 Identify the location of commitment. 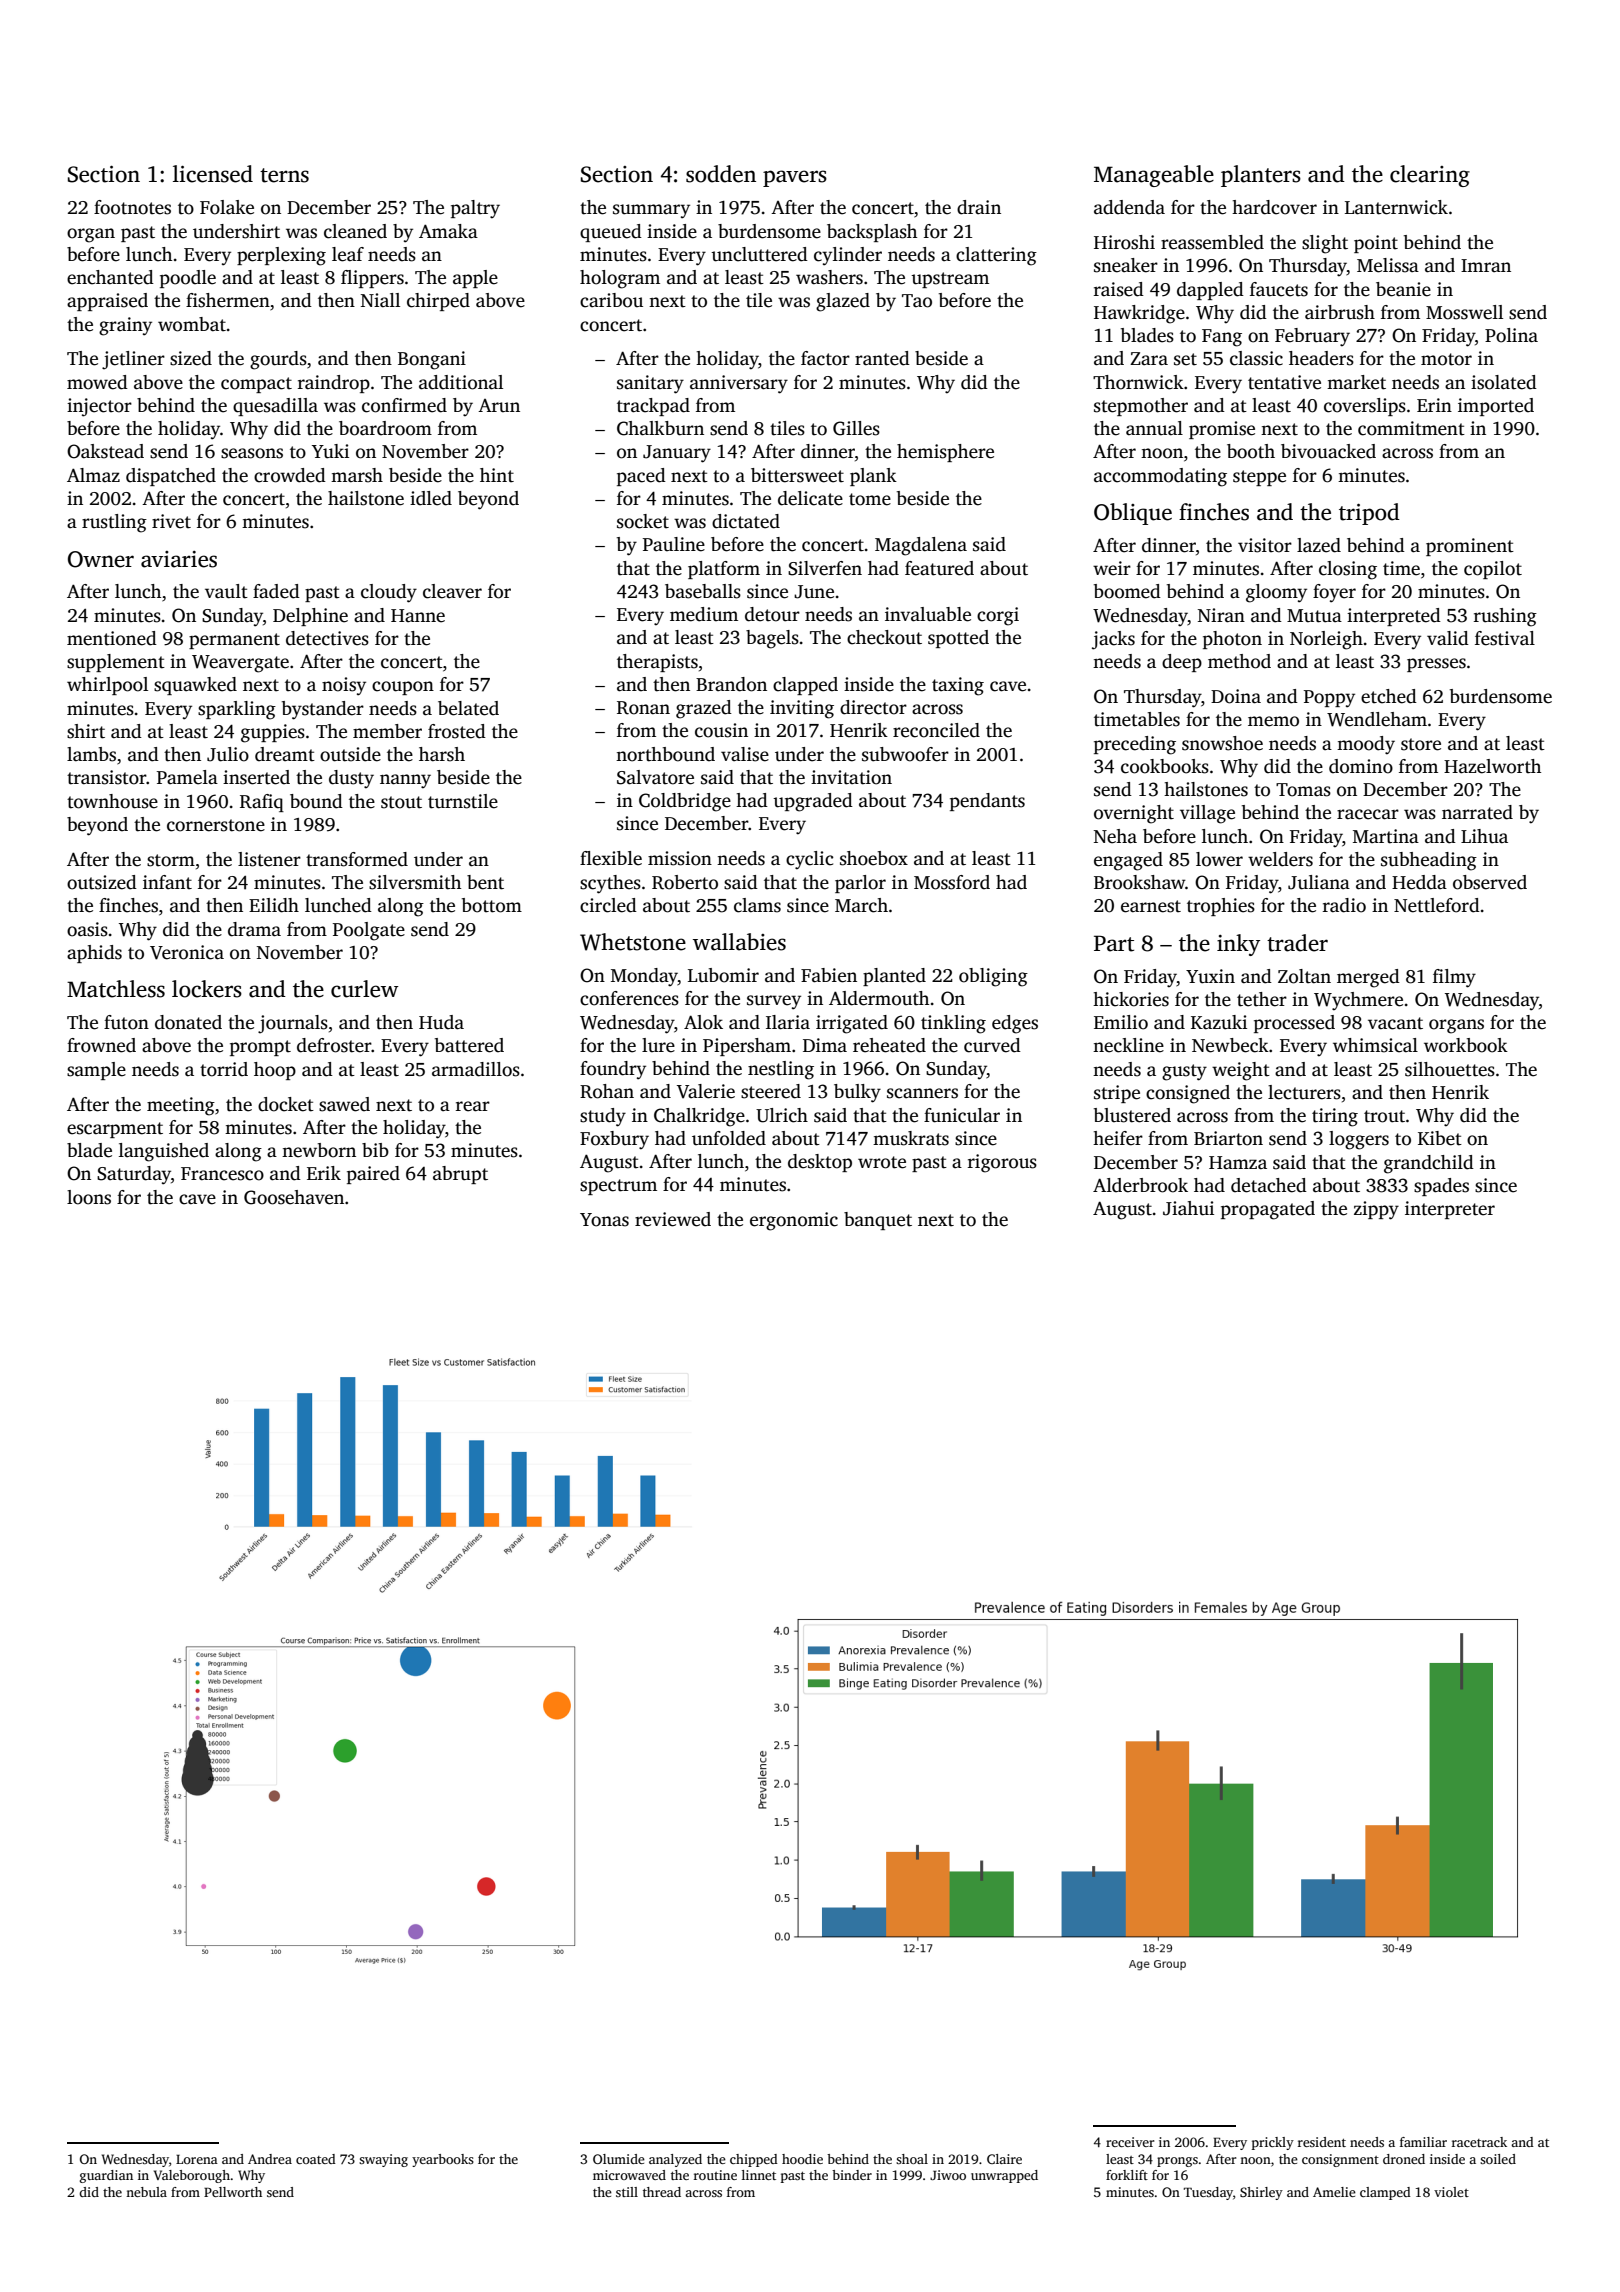
(1411, 428).
